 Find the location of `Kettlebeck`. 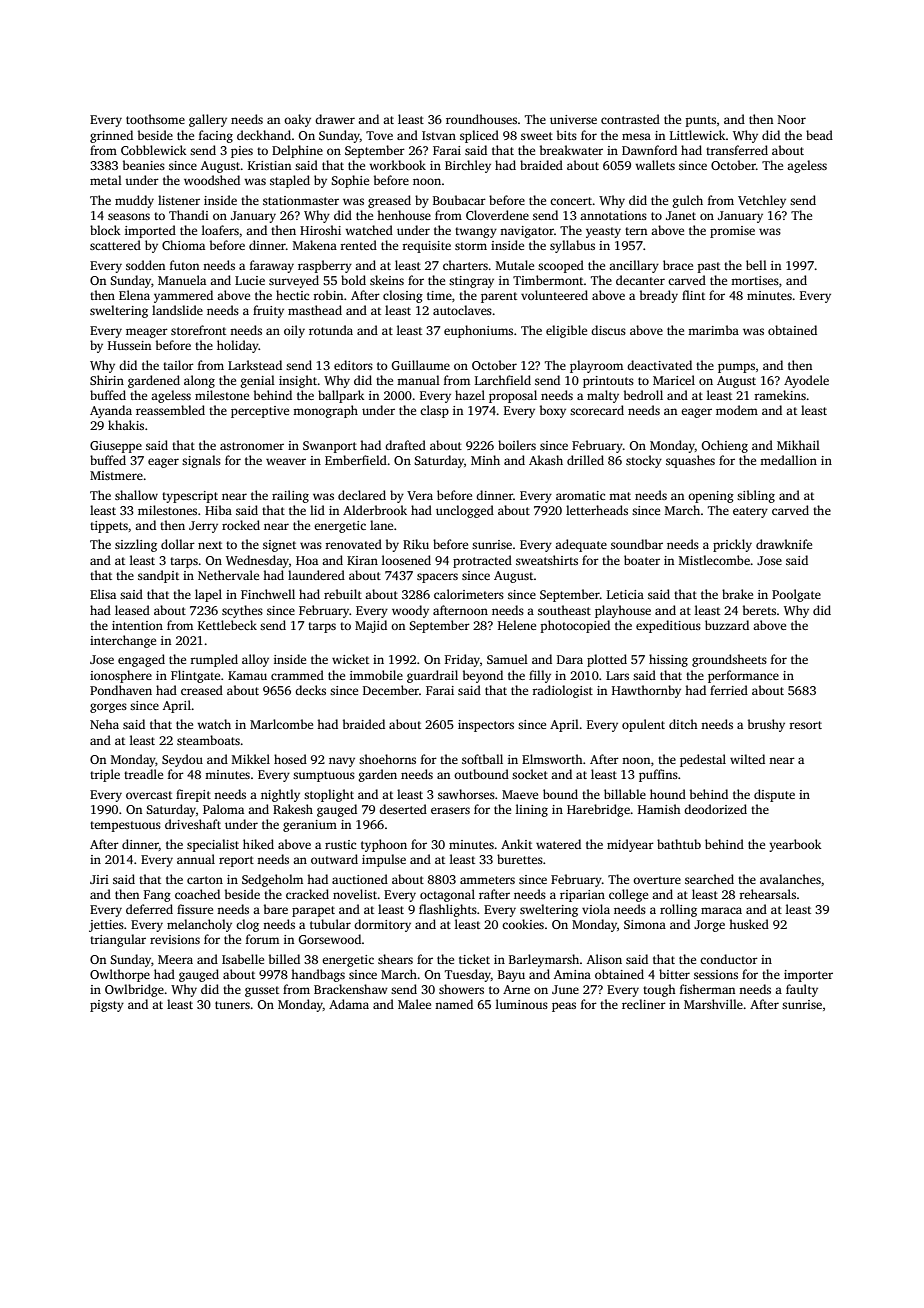

Kettlebeck is located at coordinates (227, 625).
